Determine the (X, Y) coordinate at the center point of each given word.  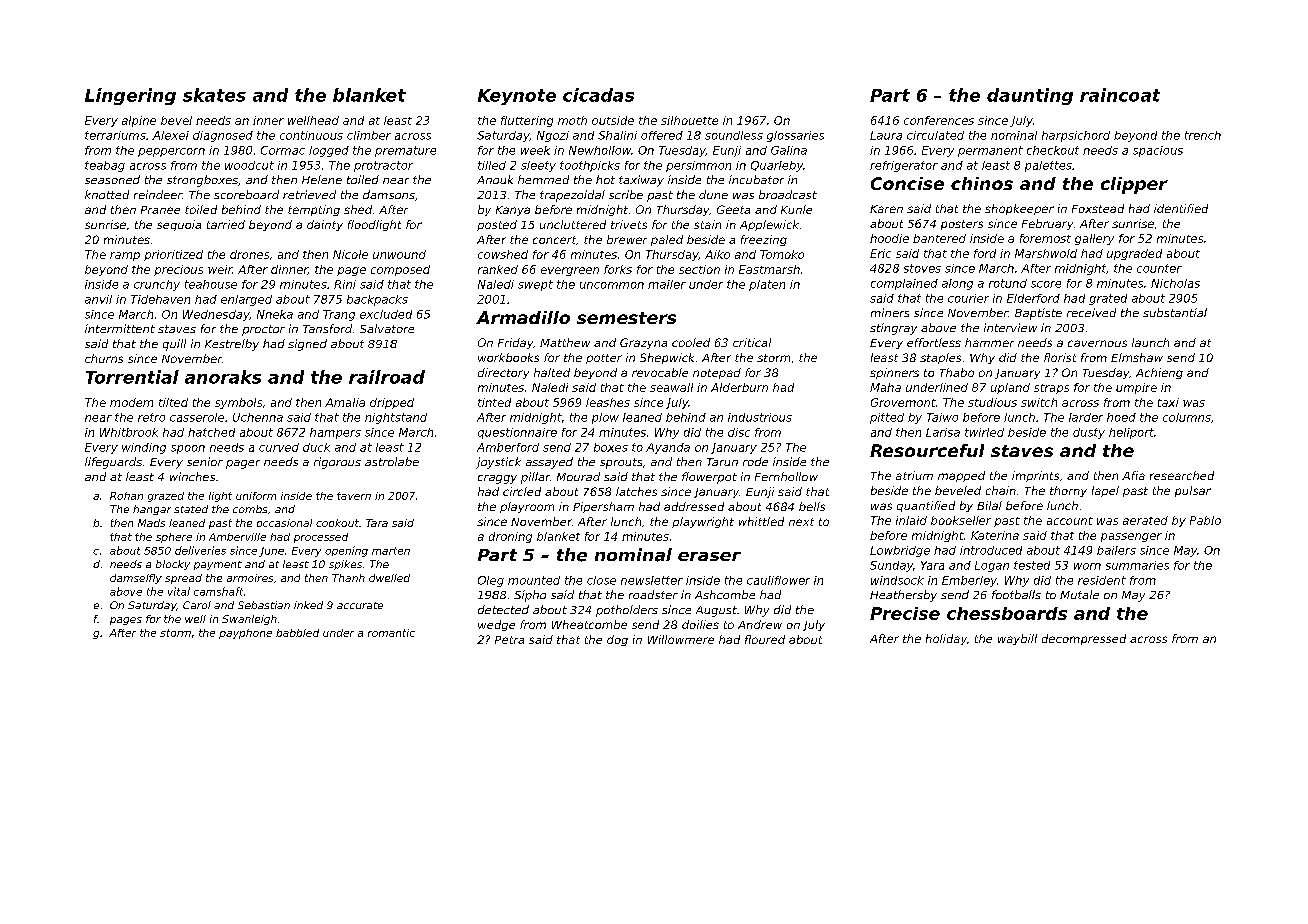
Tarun (722, 462)
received (1091, 312)
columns (1187, 417)
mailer (667, 284)
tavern (354, 496)
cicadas (598, 95)
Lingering (130, 96)
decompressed (1084, 639)
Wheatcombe (589, 624)
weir (220, 269)
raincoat (1120, 95)
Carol (197, 605)
